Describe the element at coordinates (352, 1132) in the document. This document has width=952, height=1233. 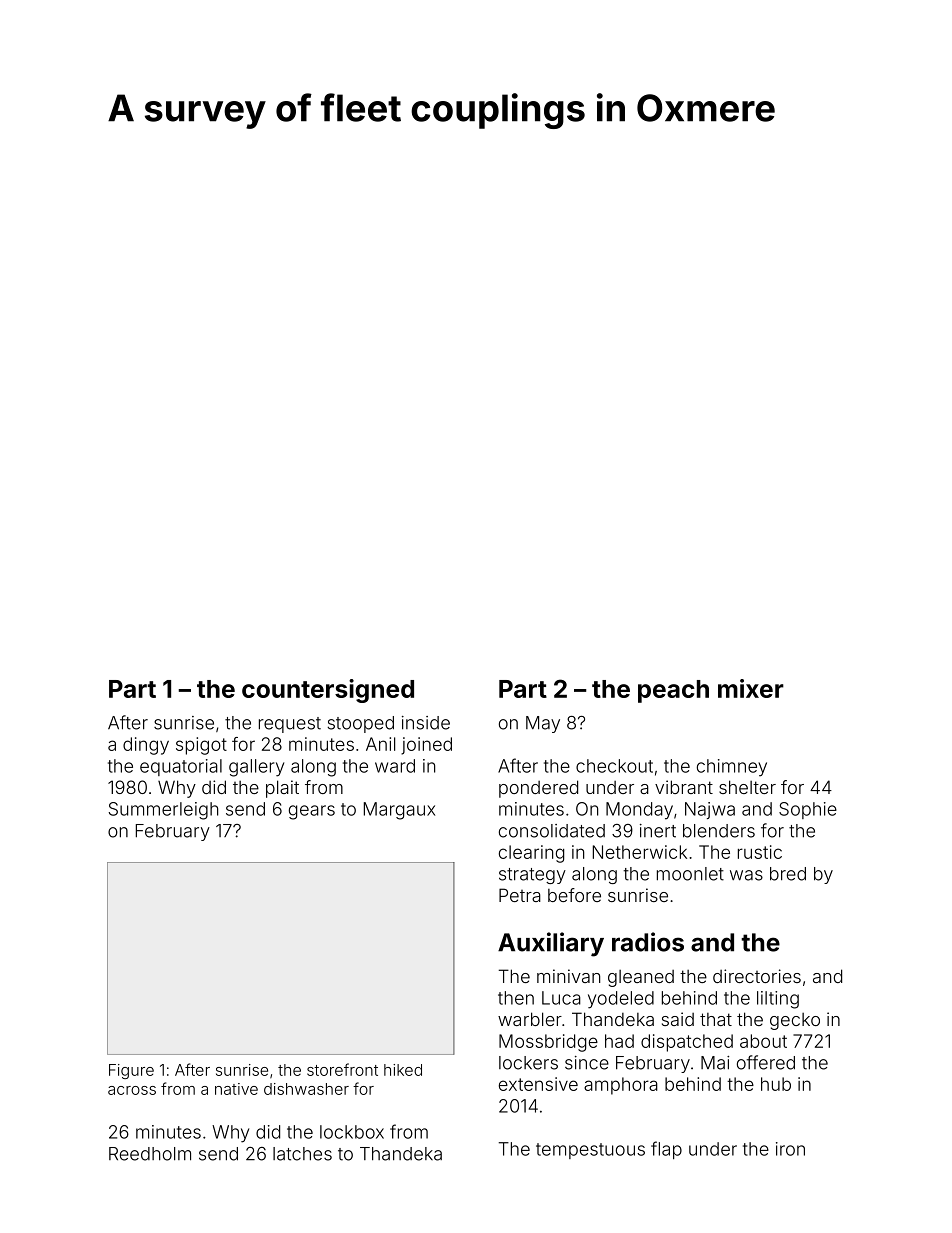
I see `lockbox` at that location.
